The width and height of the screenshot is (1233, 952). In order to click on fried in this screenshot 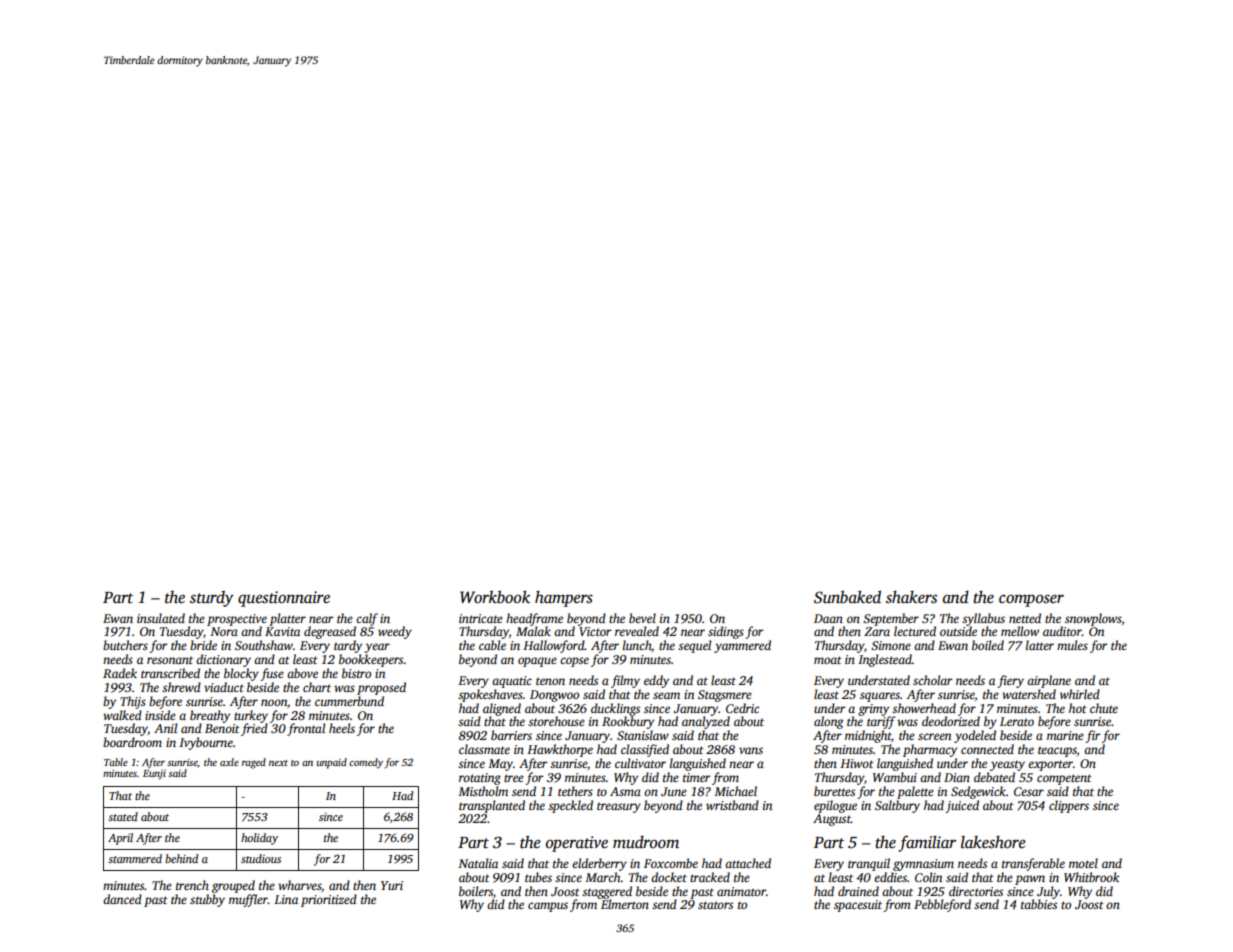, I will do `click(254, 729)`.
